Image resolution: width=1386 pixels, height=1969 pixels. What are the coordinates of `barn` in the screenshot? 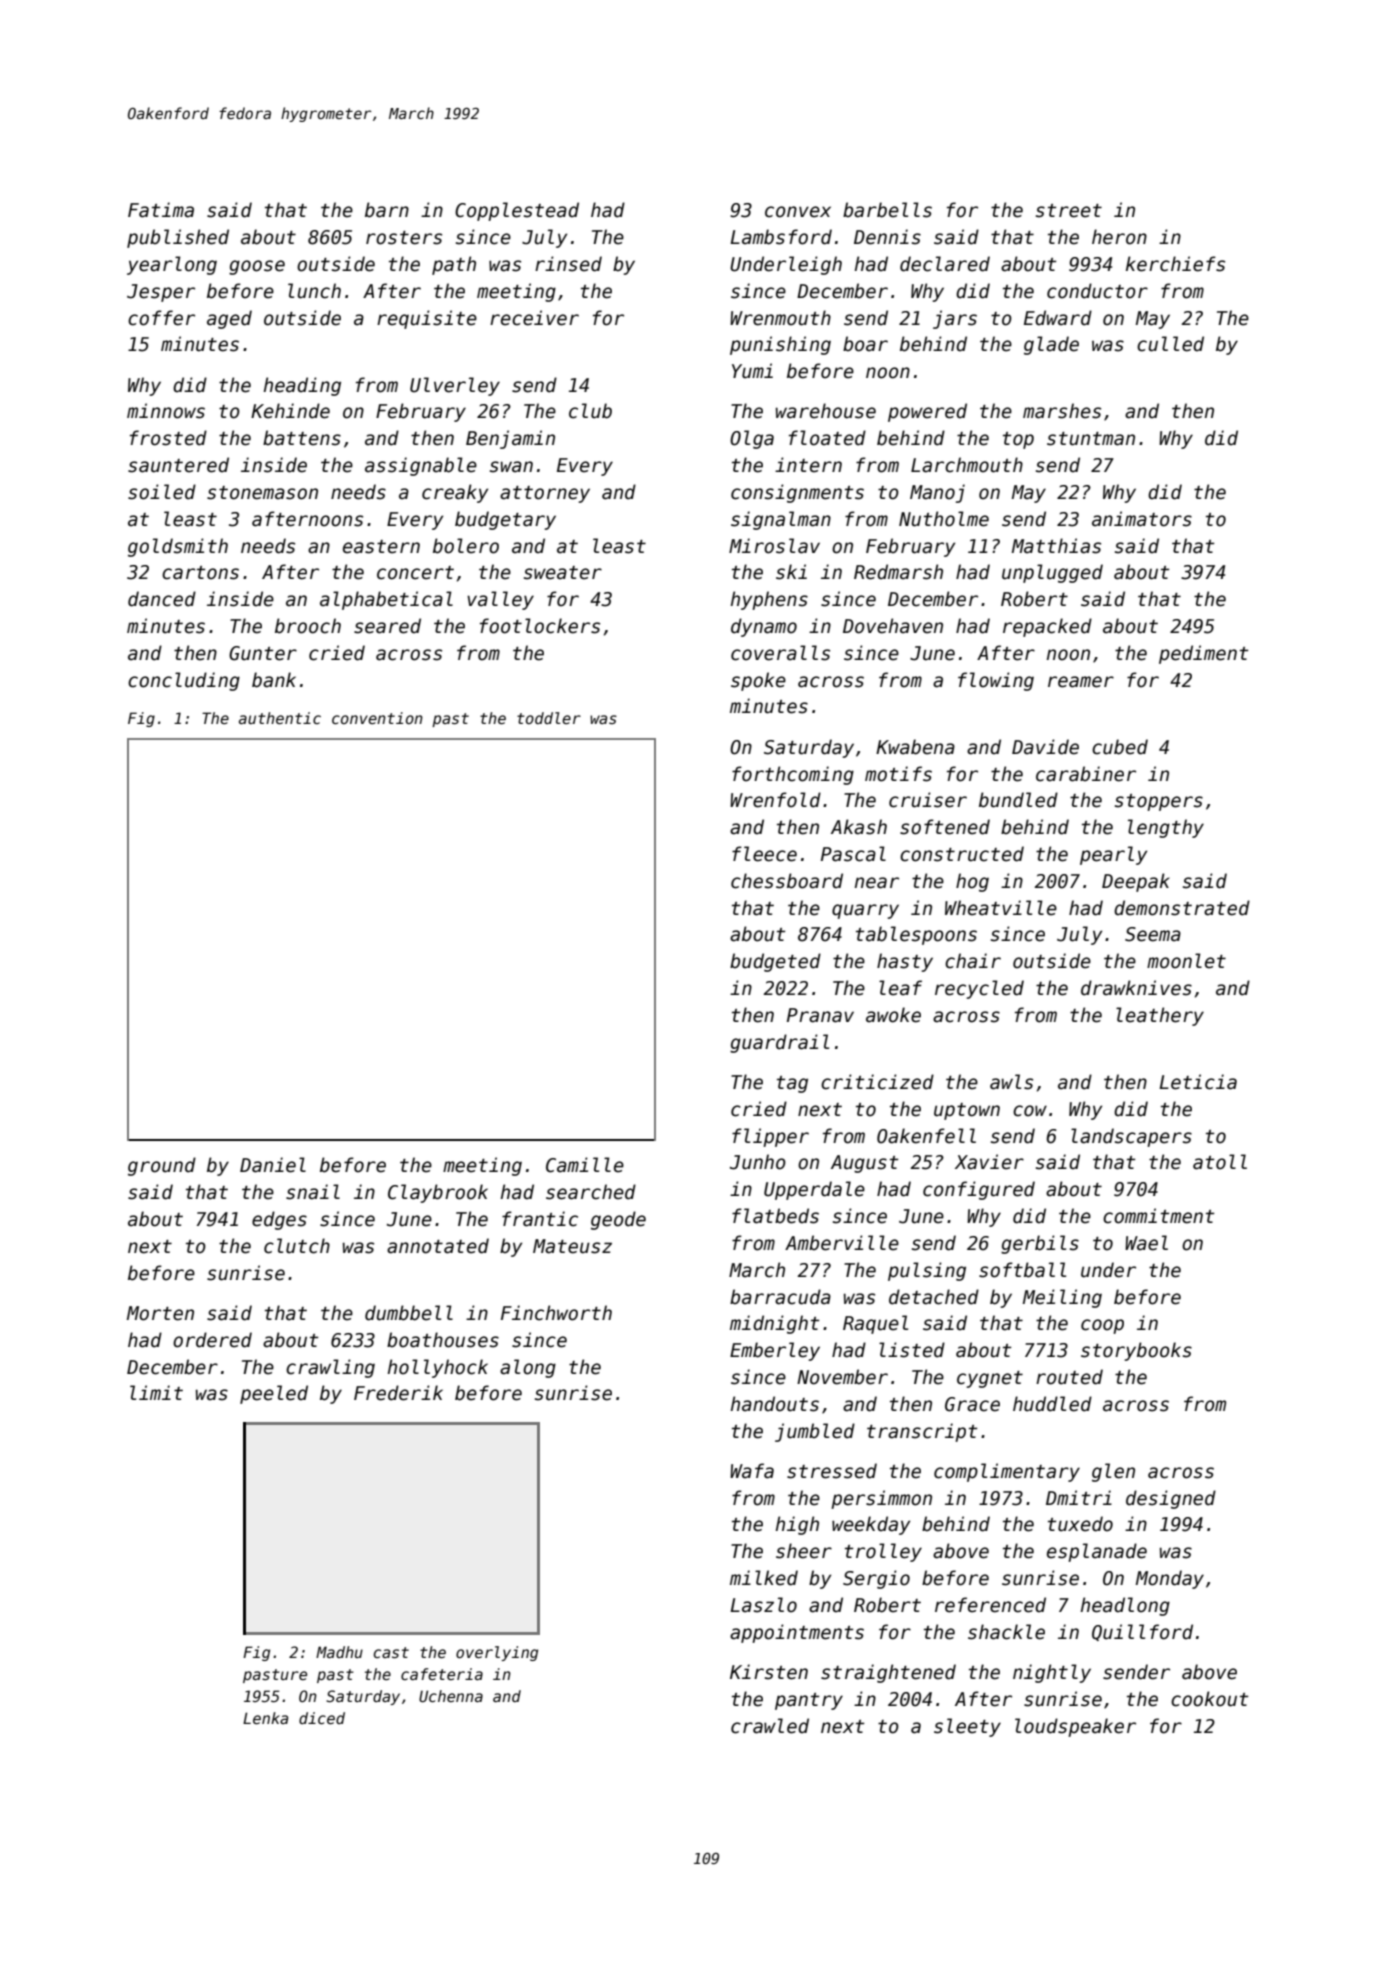 It's located at (387, 210).
